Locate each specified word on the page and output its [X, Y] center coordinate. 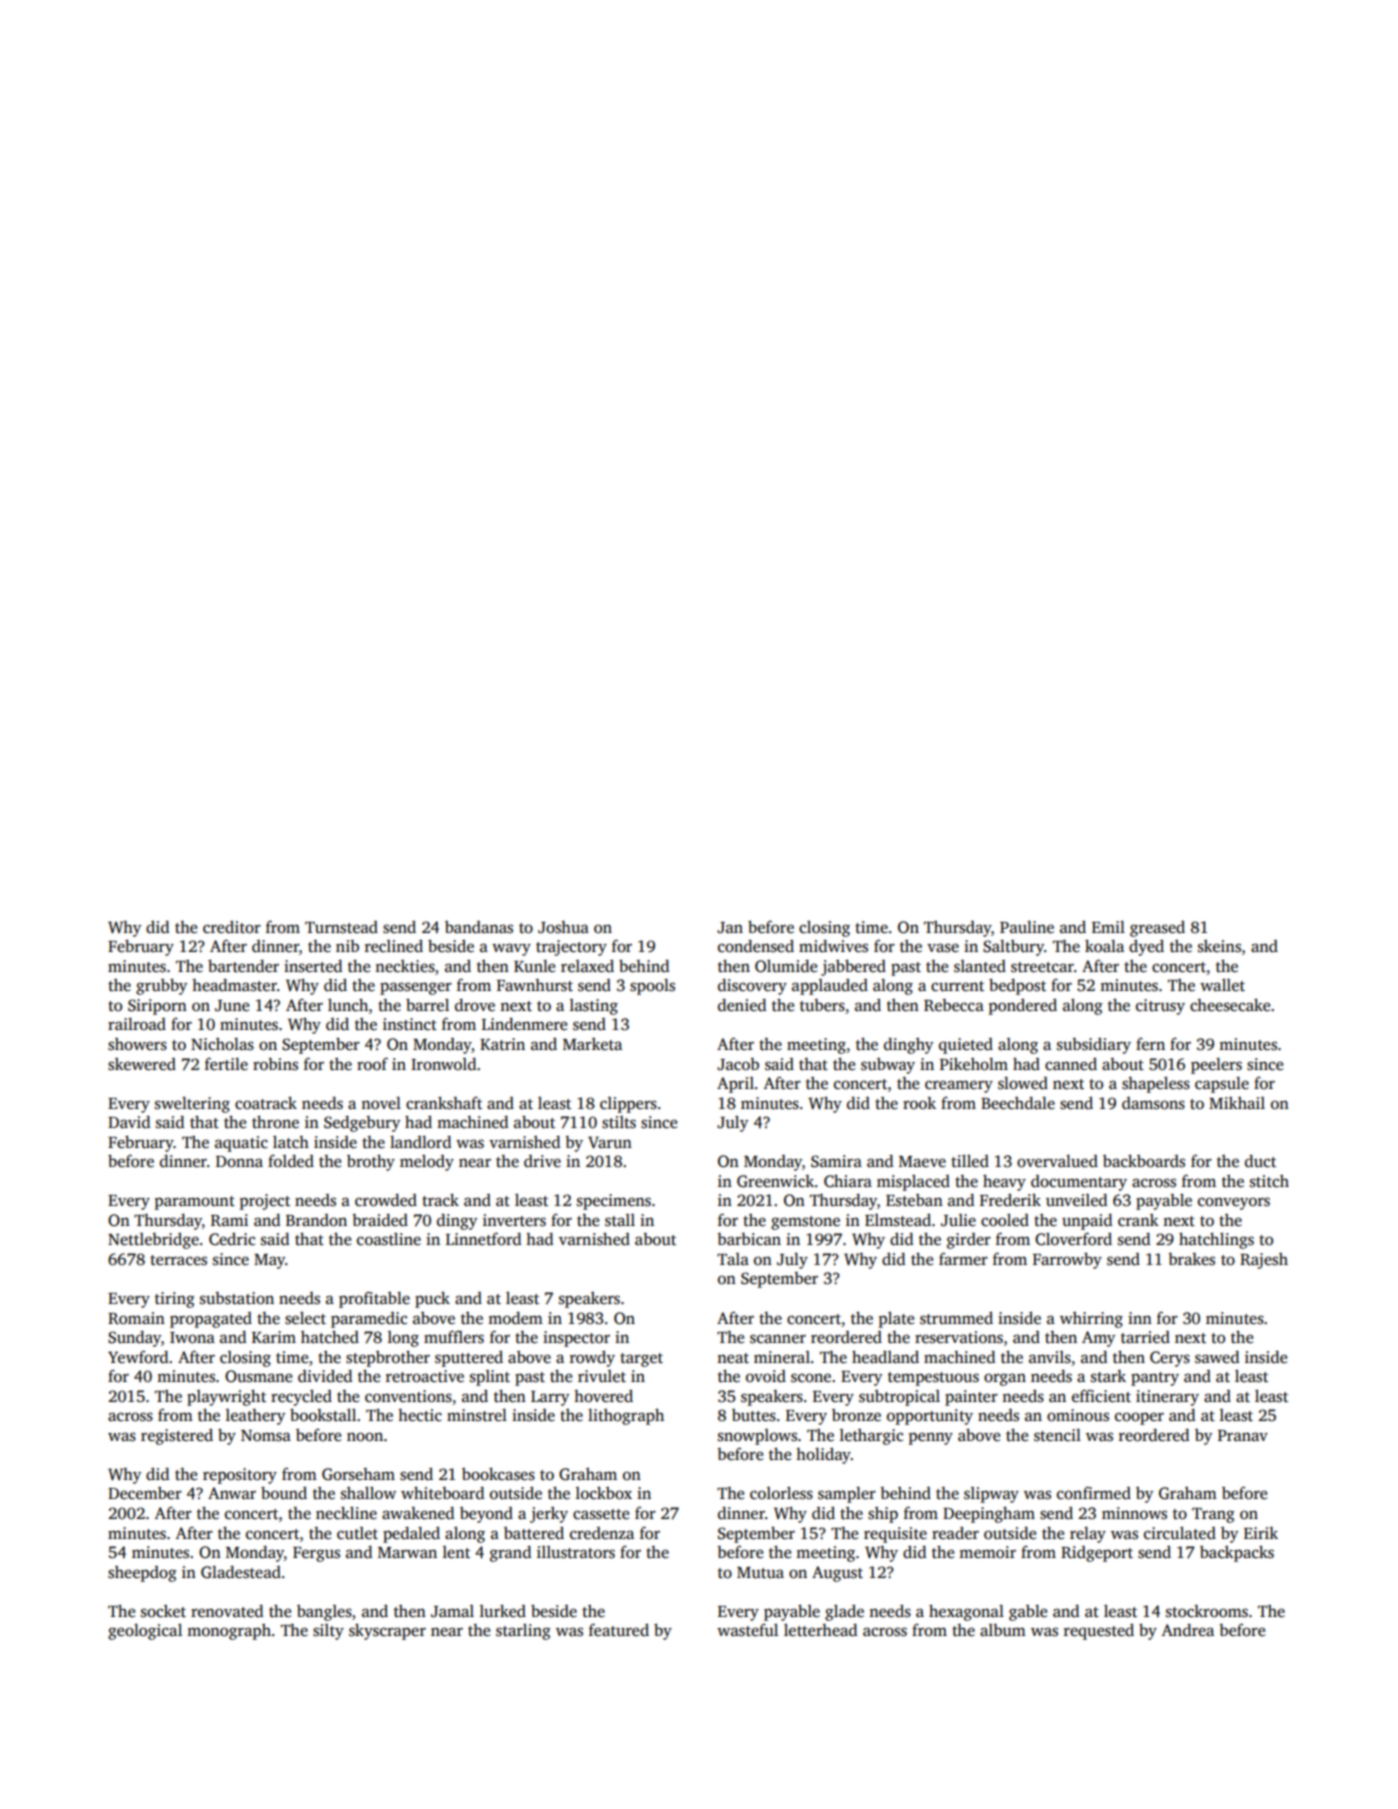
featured [619, 1630]
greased [1157, 929]
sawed [1217, 1357]
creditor [232, 927]
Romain [136, 1318]
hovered [603, 1396]
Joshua [563, 927]
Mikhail [1237, 1103]
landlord [420, 1142]
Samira [836, 1161]
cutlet [357, 1533]
